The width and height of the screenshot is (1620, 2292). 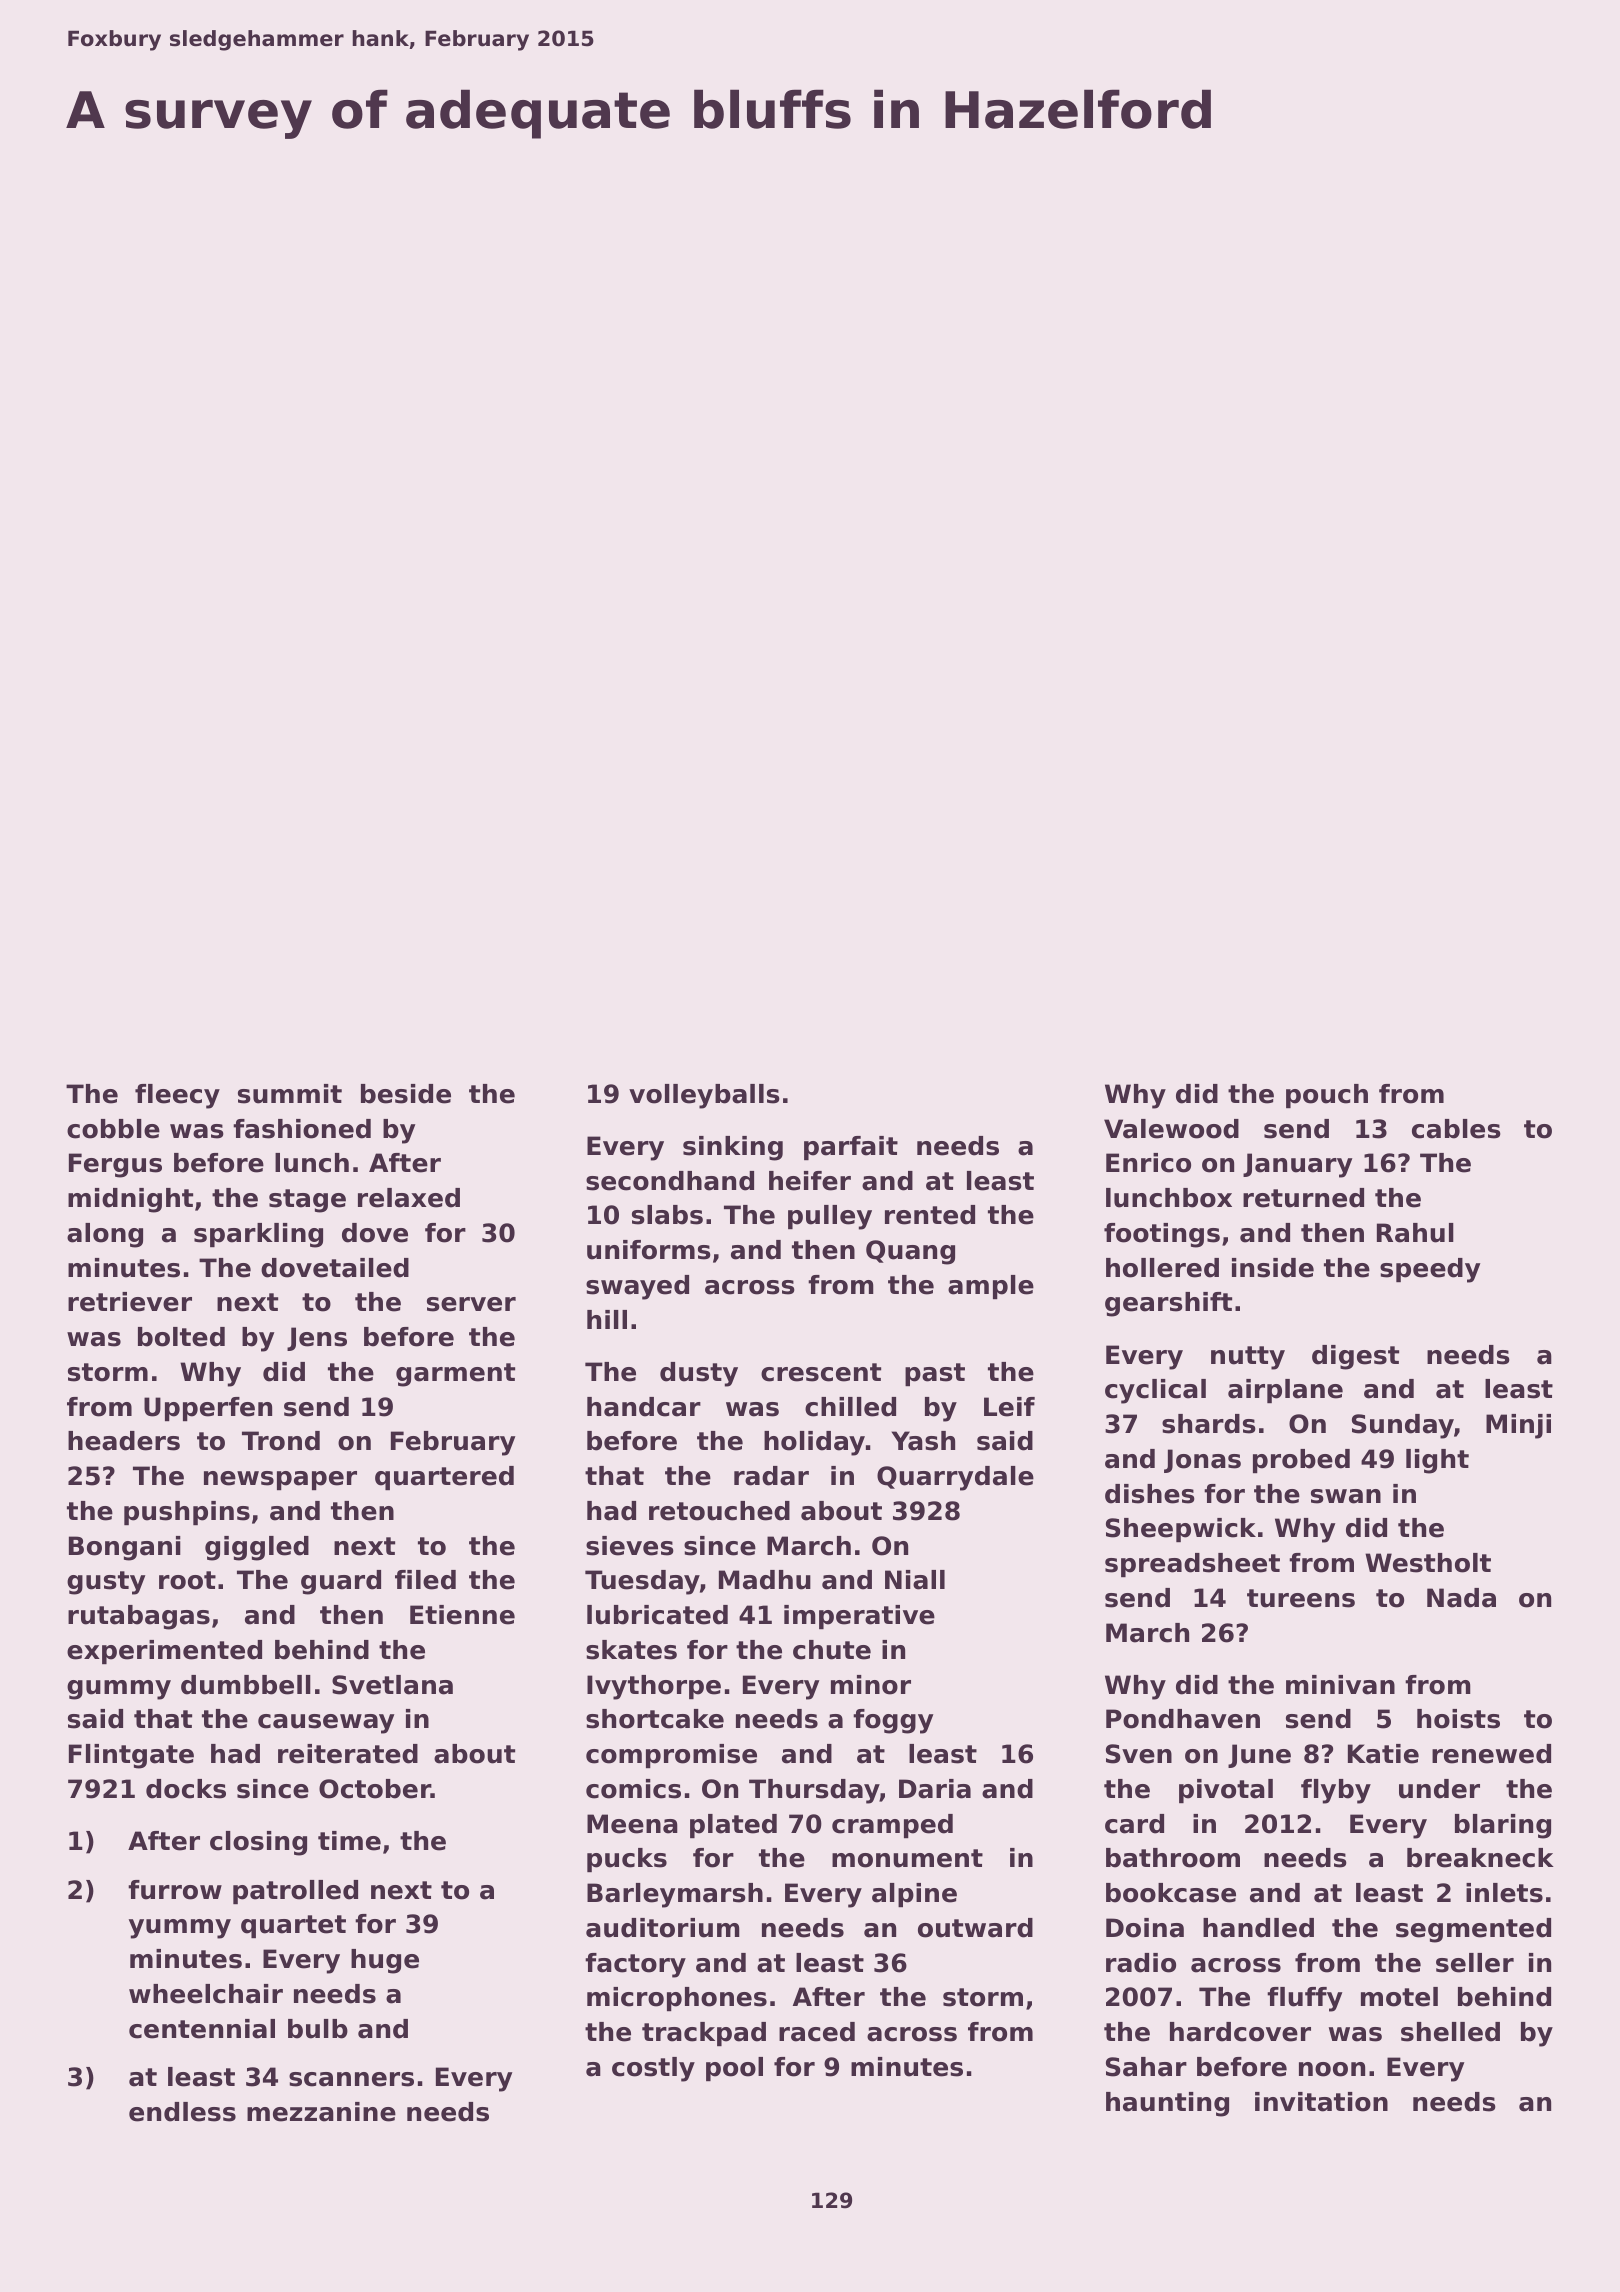 What do you see at coordinates (1340, 1685) in the screenshot?
I see `minivan` at bounding box center [1340, 1685].
